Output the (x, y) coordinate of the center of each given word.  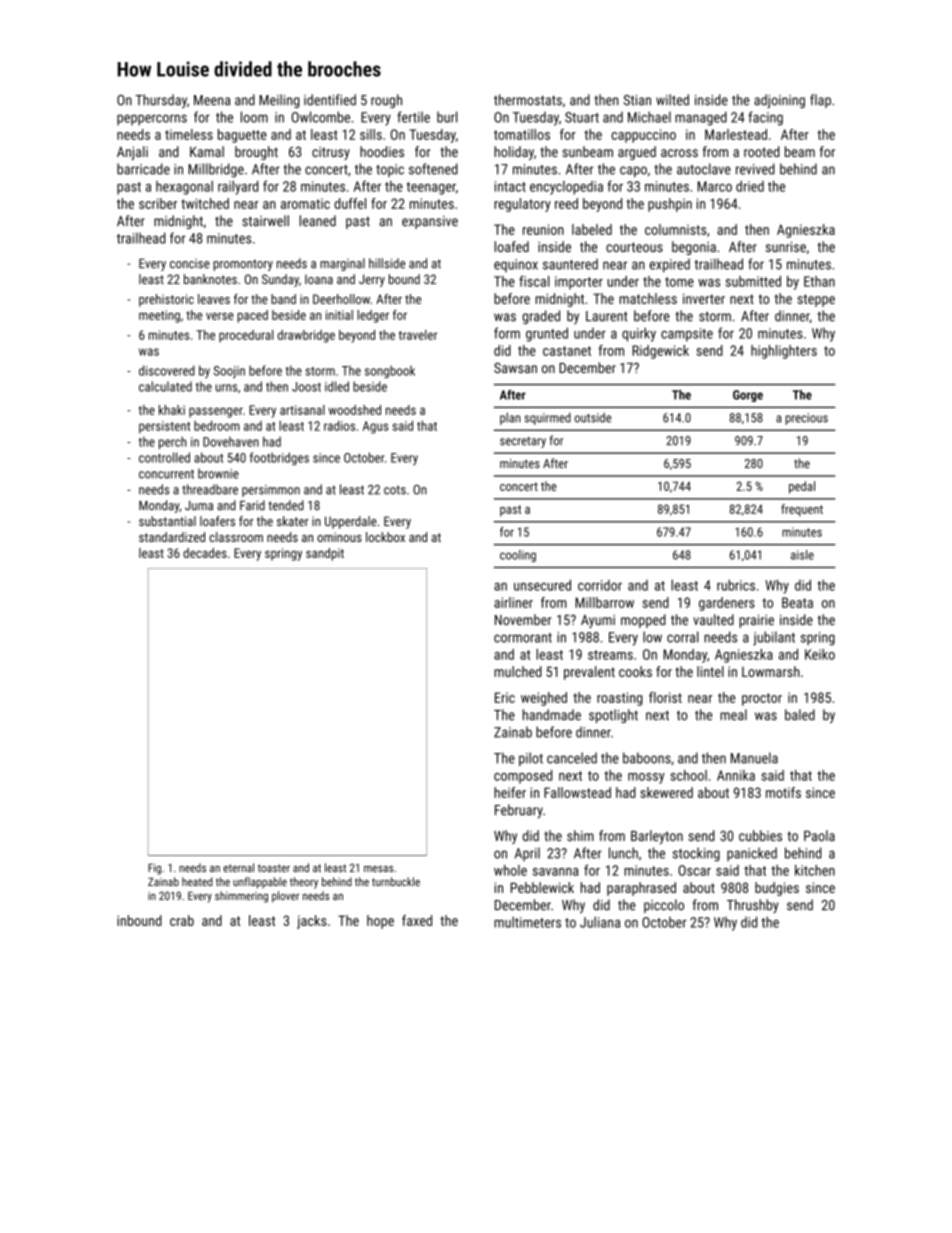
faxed (417, 920)
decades (205, 553)
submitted (753, 281)
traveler (418, 335)
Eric (505, 697)
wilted (672, 100)
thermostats (528, 100)
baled (800, 714)
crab (182, 920)
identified (330, 100)
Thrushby (753, 906)
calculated (165, 386)
